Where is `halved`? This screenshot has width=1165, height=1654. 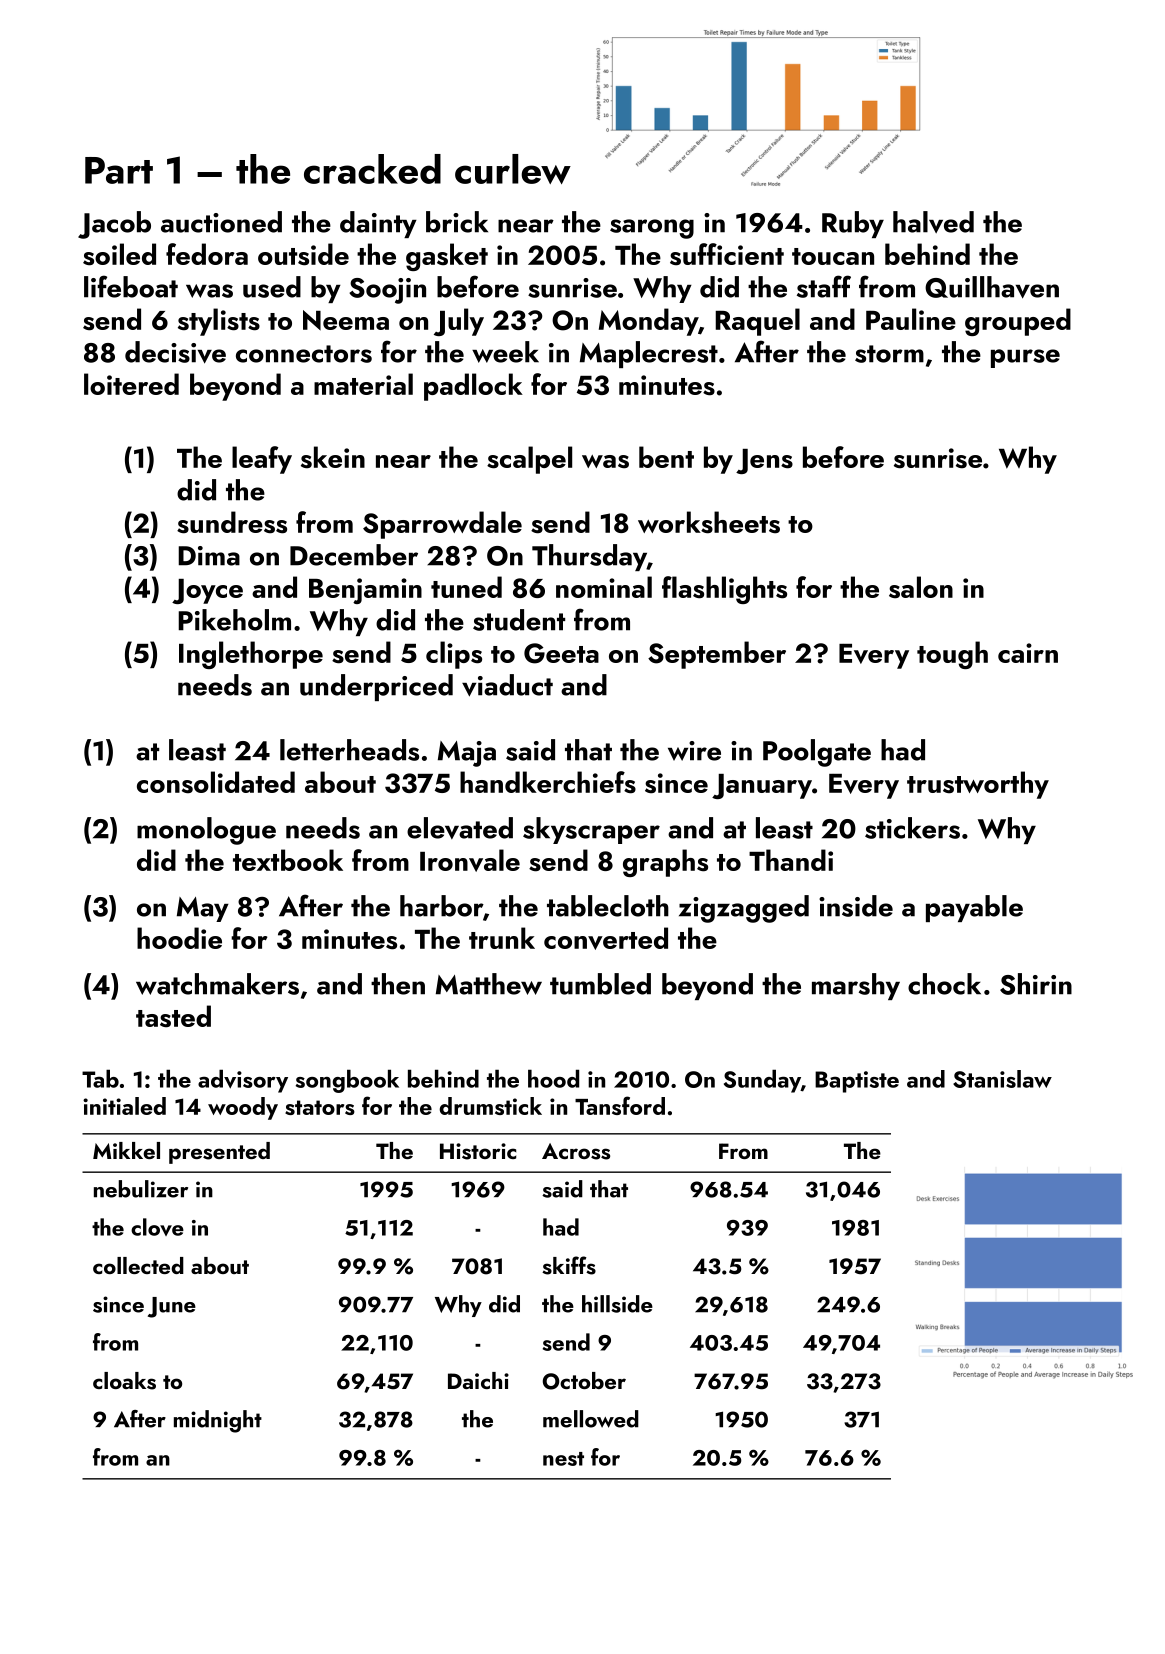 halved is located at coordinates (933, 222).
